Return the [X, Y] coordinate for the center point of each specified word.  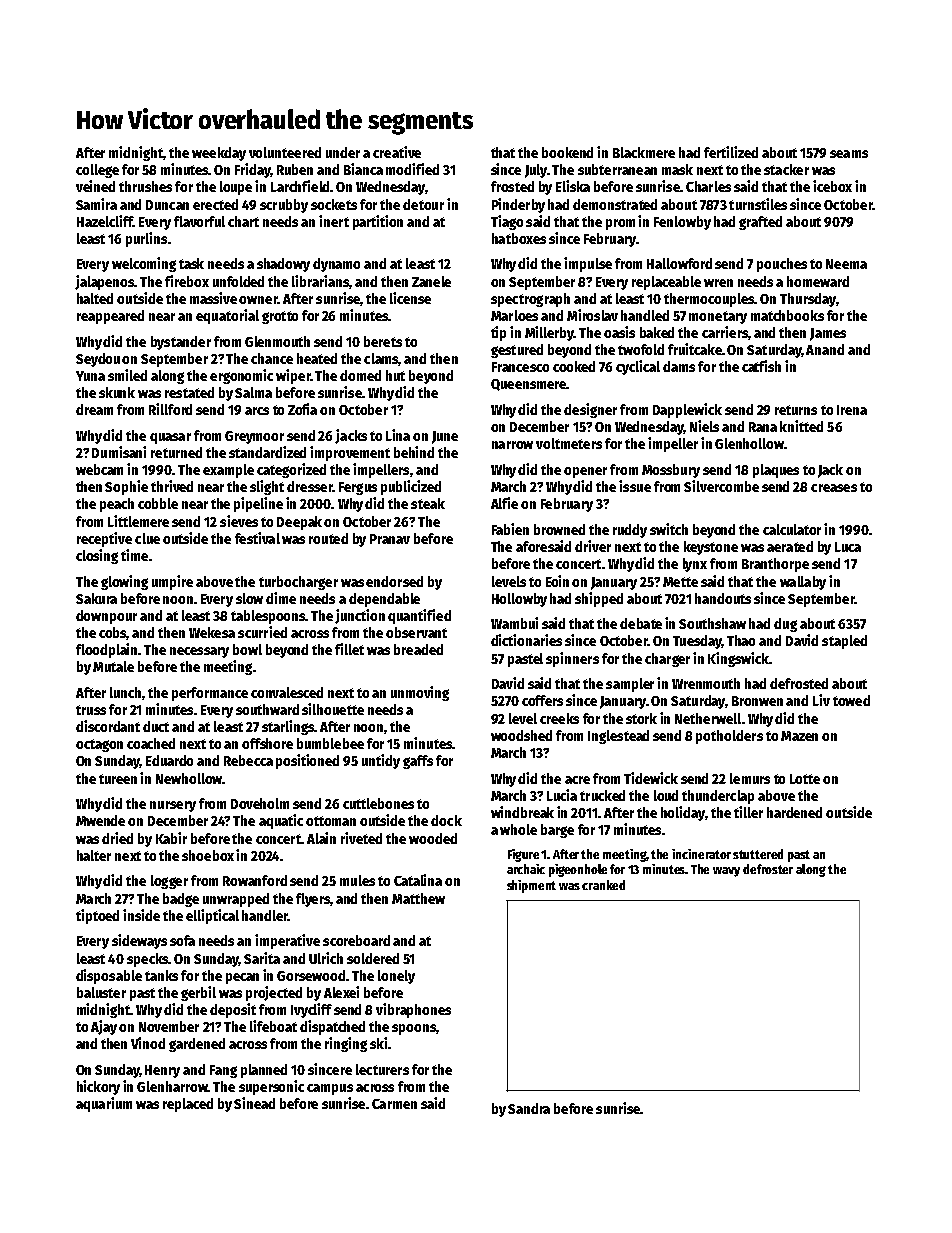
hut [395, 375]
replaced [188, 1105]
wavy [726, 872]
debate [641, 623]
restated [189, 392]
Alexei [341, 992]
